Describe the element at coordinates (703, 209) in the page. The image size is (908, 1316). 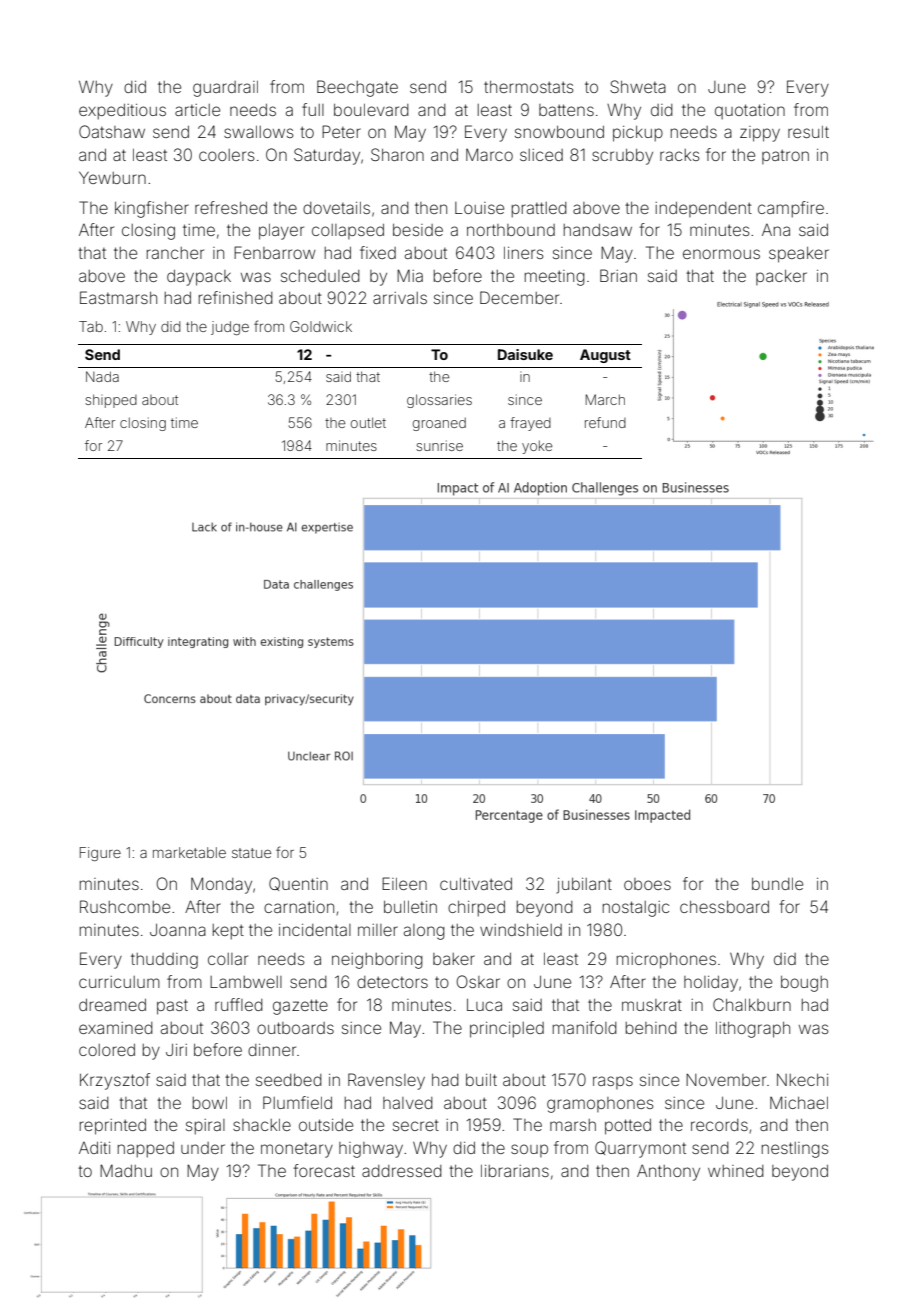
I see `independent` at that location.
